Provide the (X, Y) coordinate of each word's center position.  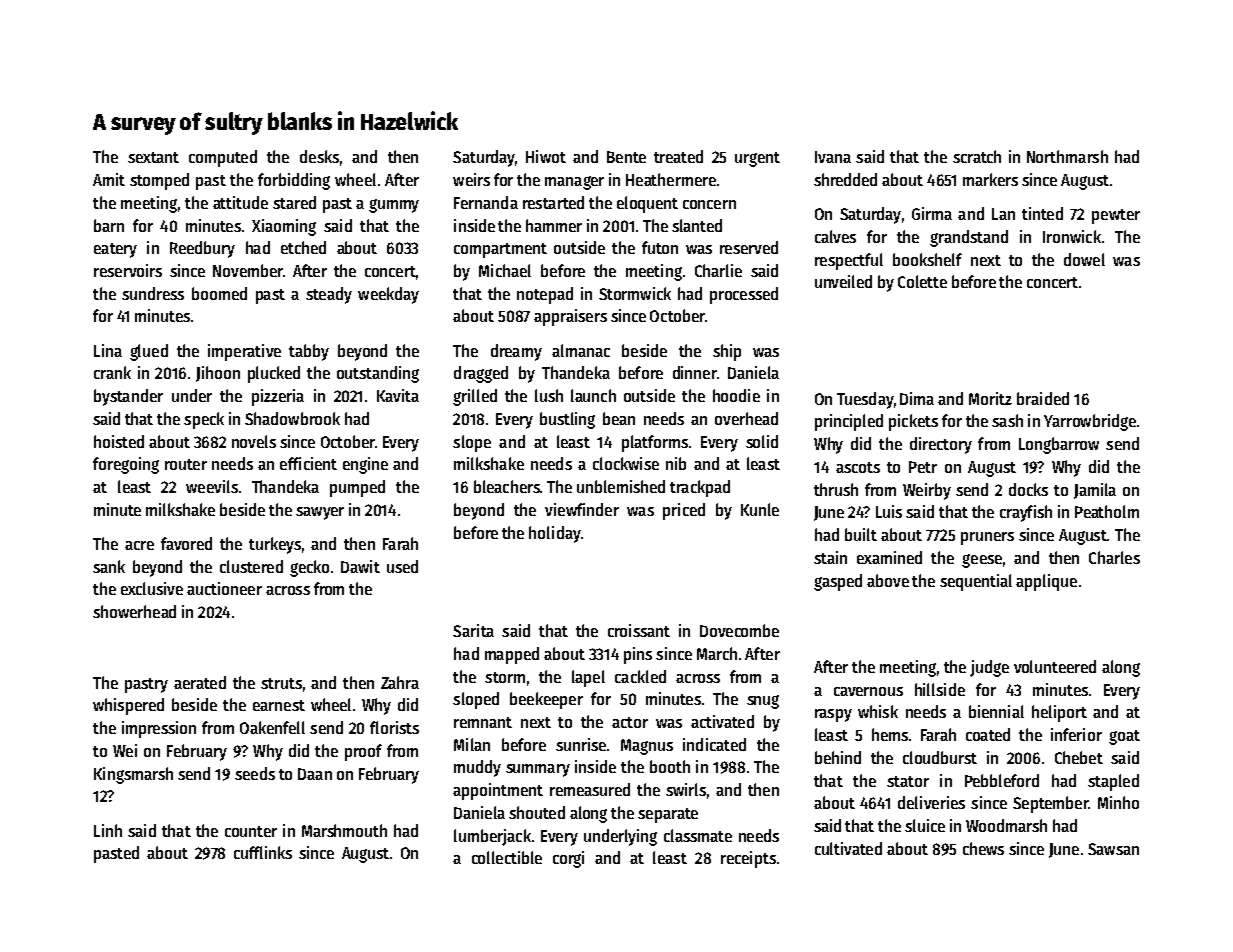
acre (139, 545)
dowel (1084, 259)
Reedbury (202, 249)
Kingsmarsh (133, 775)
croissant (639, 630)
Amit (109, 179)
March (717, 653)
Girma (932, 213)
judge (989, 668)
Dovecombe (739, 630)
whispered (128, 706)
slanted (697, 225)
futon (660, 247)
